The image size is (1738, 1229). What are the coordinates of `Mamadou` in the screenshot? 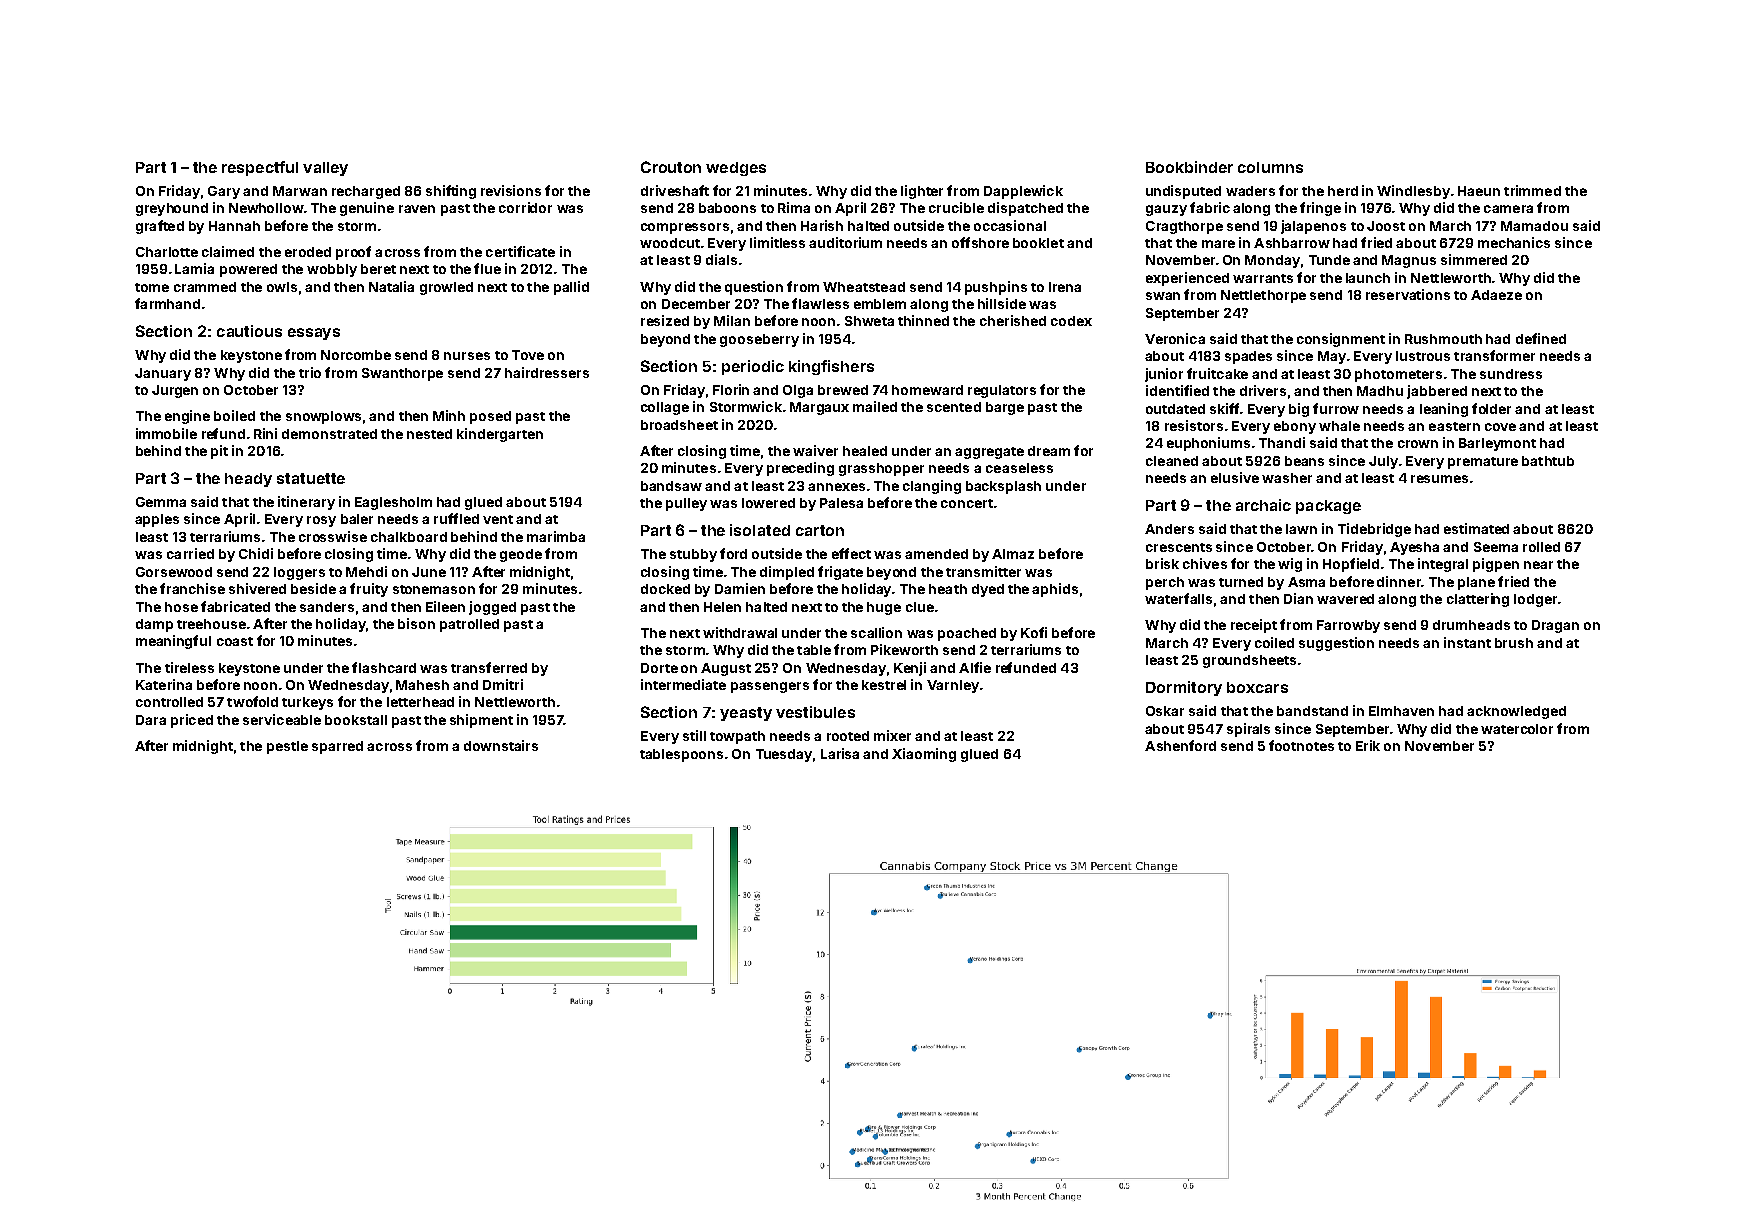 It's located at (1534, 226).
